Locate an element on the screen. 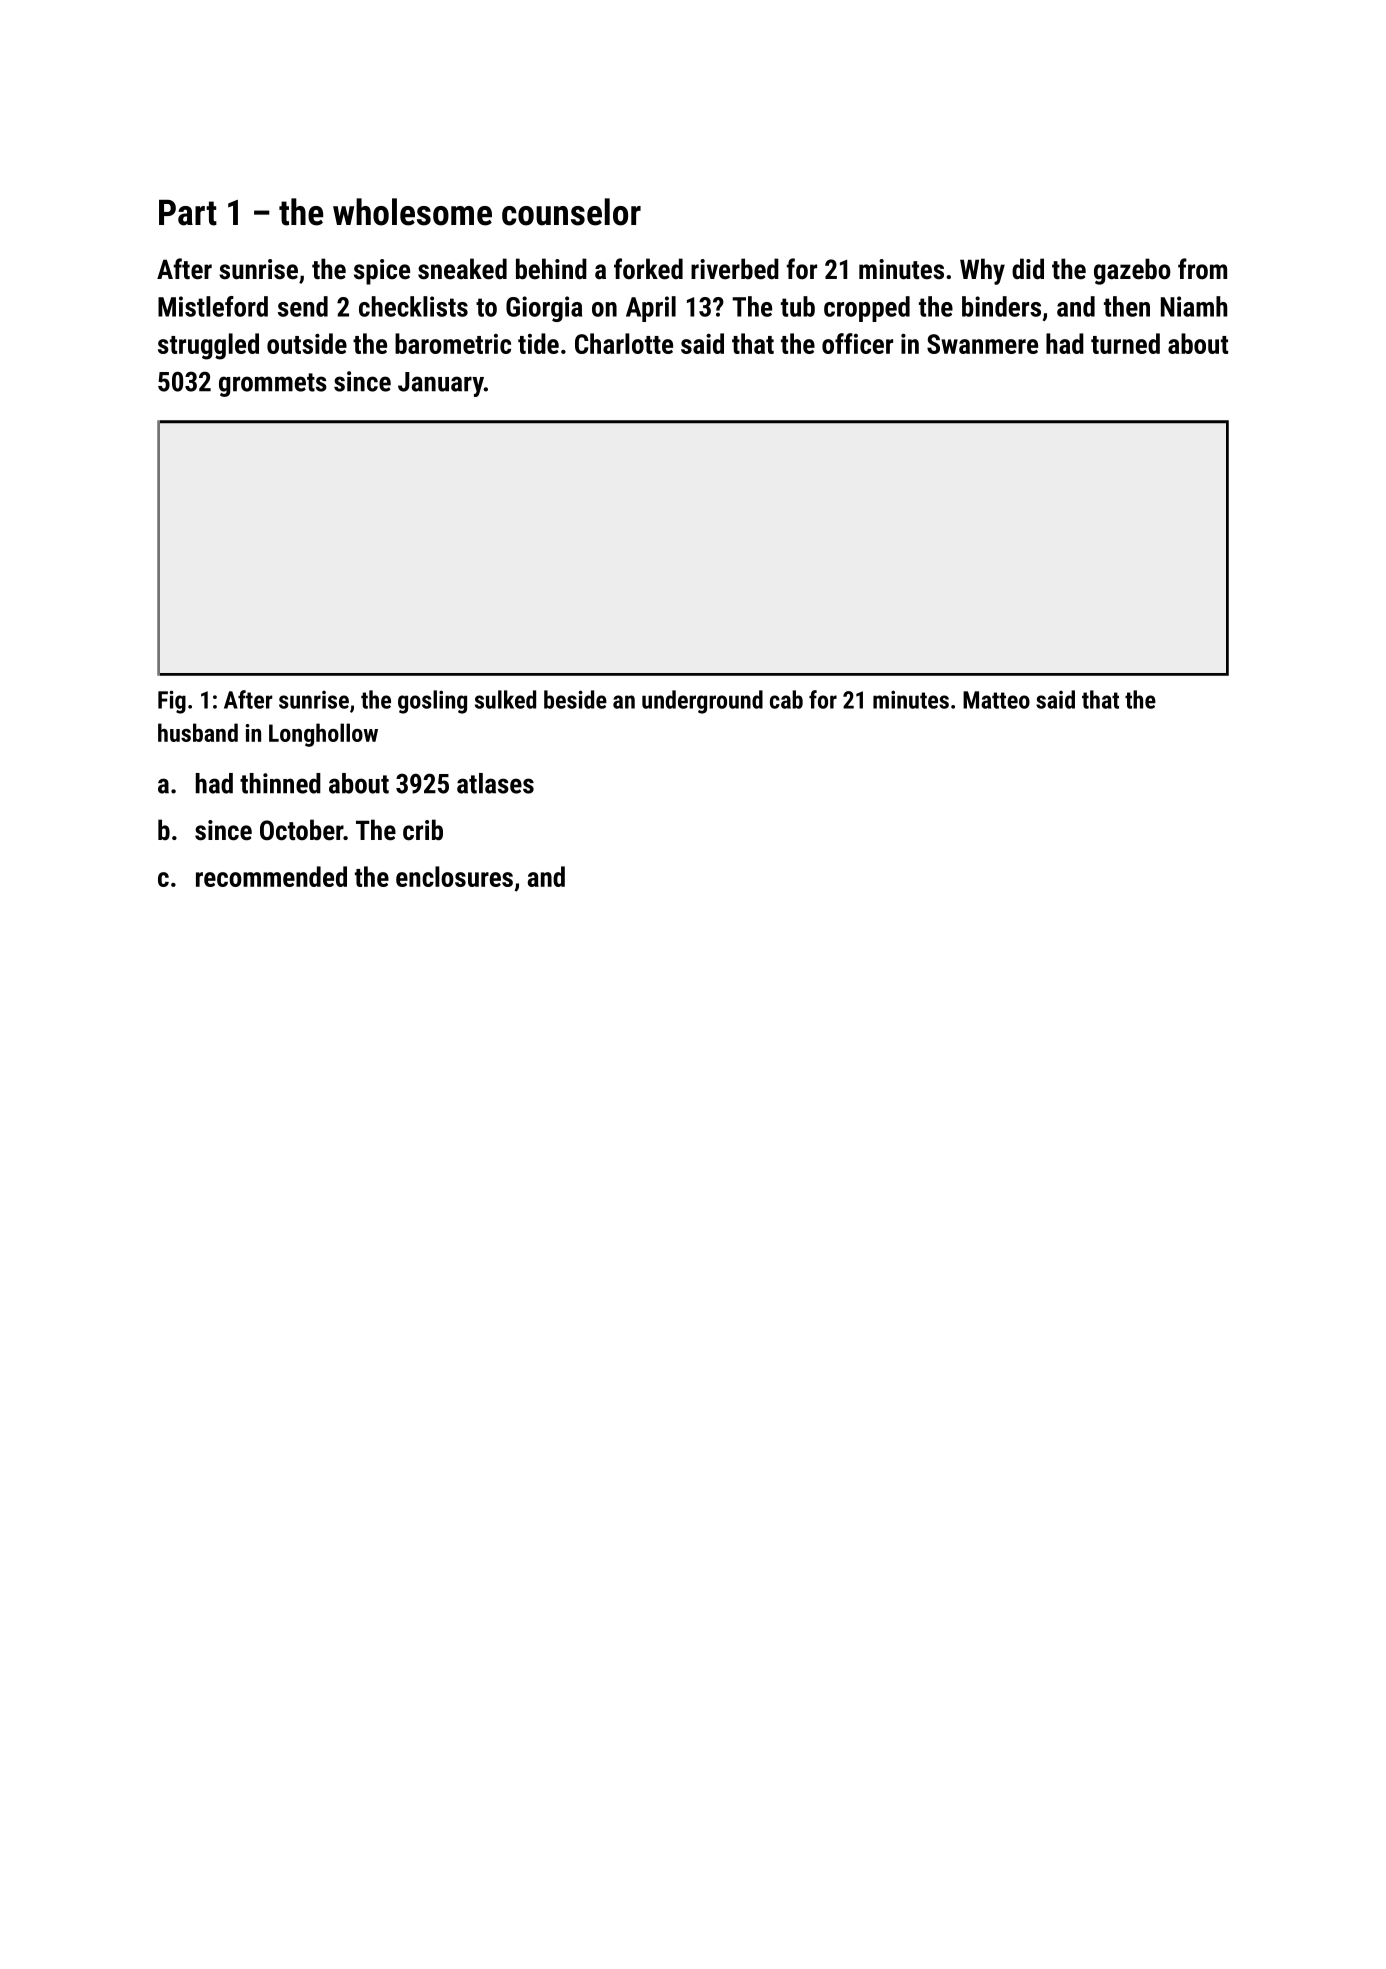 This screenshot has width=1386, height=1969. cropped is located at coordinates (867, 309).
